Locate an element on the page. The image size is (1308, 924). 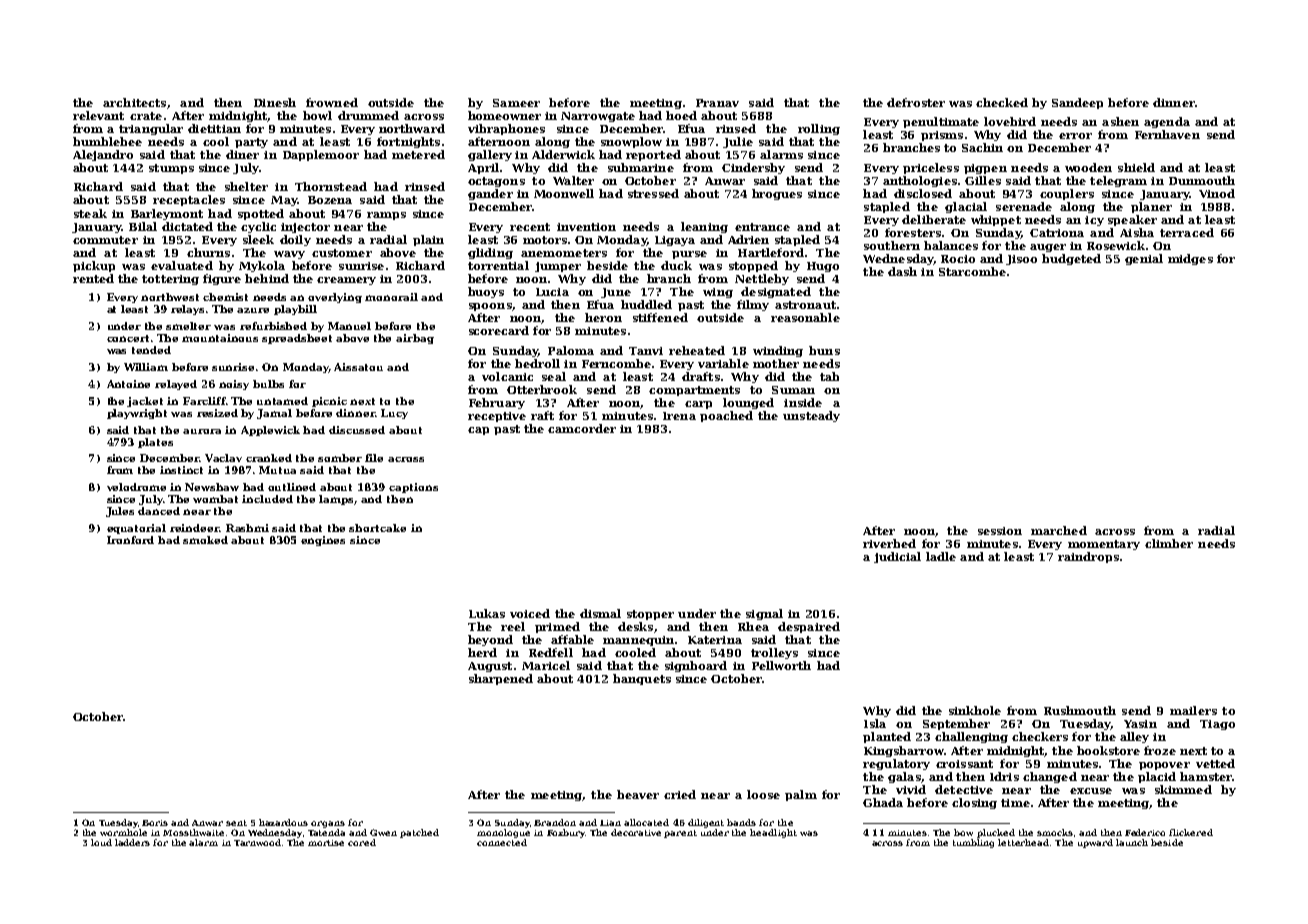
organs is located at coordinates (328, 824).
